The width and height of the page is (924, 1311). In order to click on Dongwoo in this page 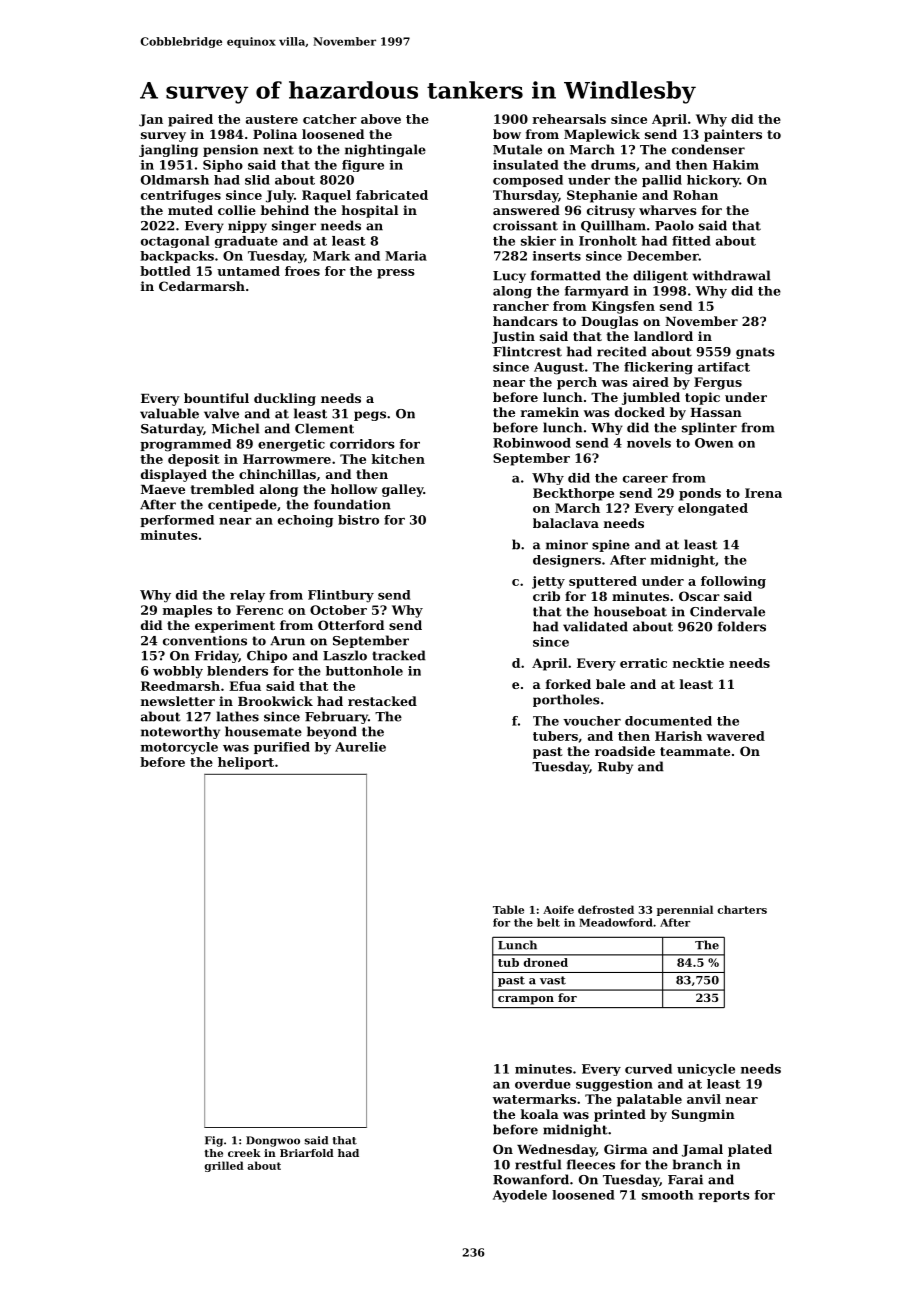, I will do `click(273, 1141)`.
